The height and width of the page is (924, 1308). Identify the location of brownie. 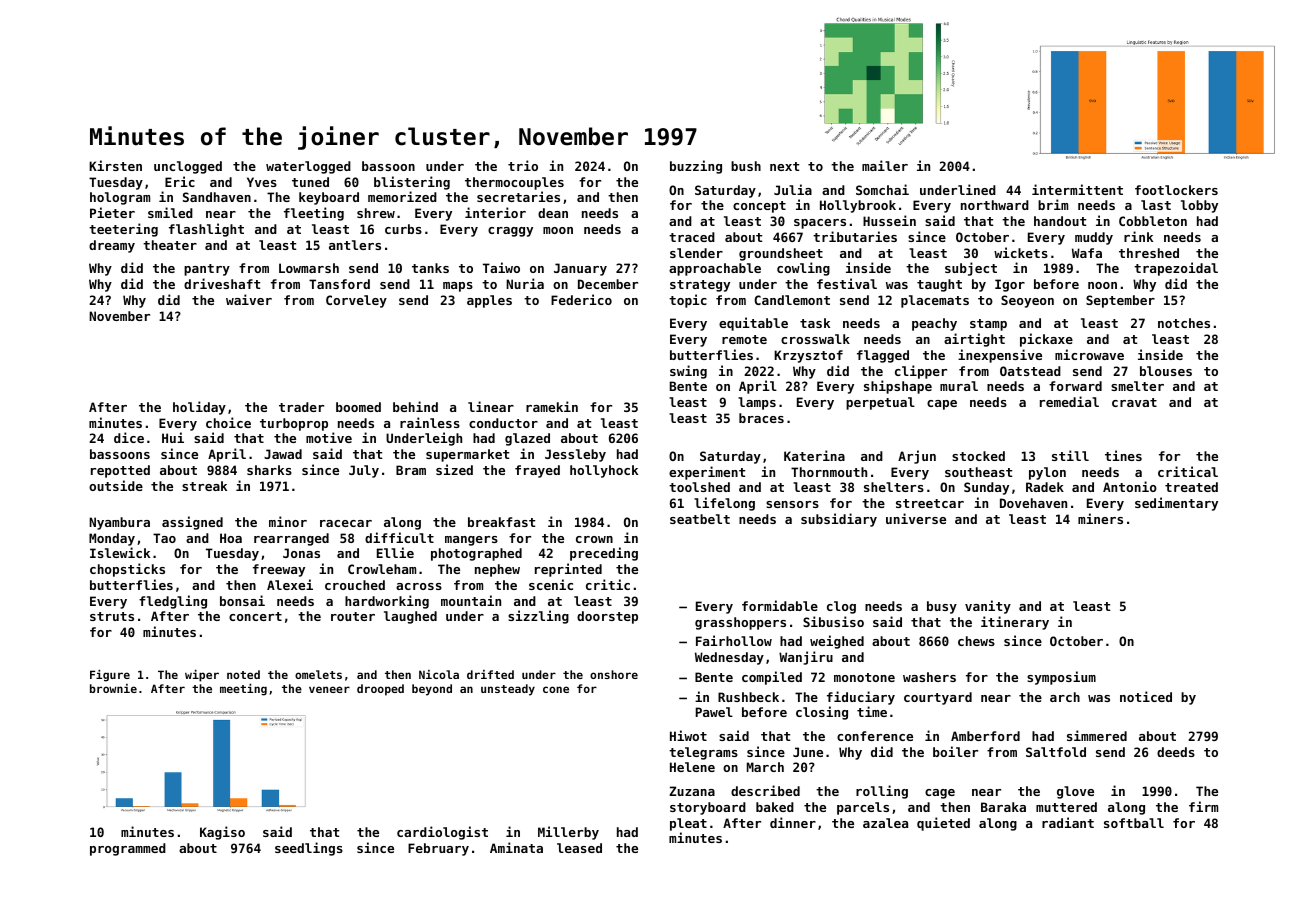
(113, 688).
